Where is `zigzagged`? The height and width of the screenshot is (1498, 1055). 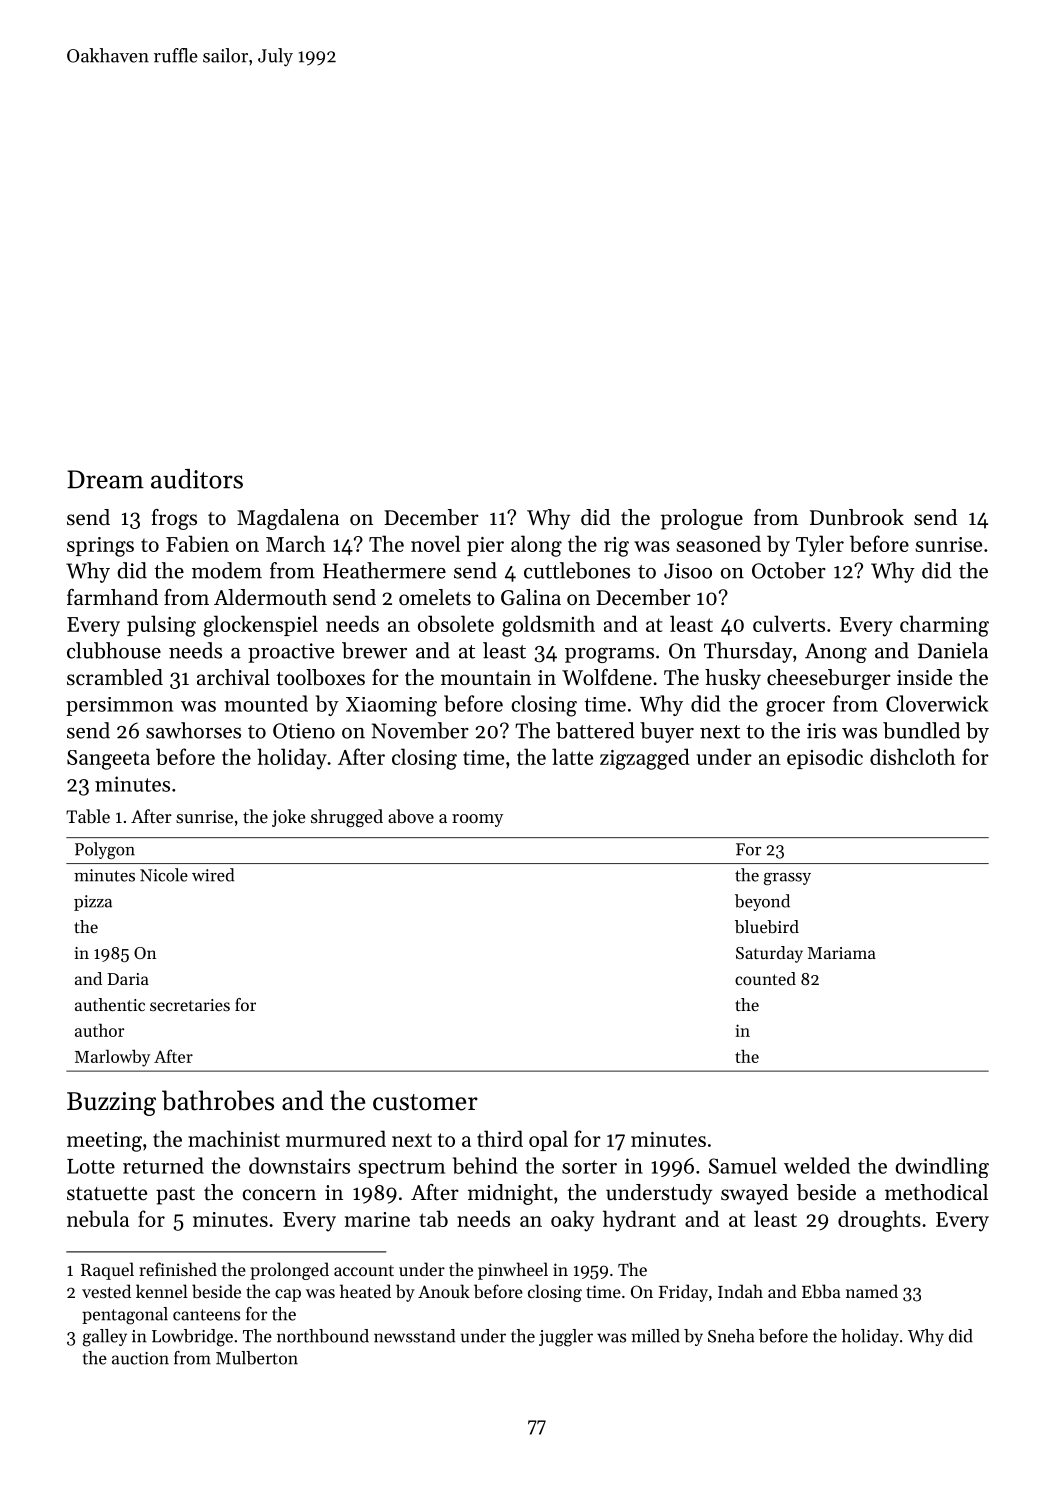 zigzagged is located at coordinates (645, 759).
